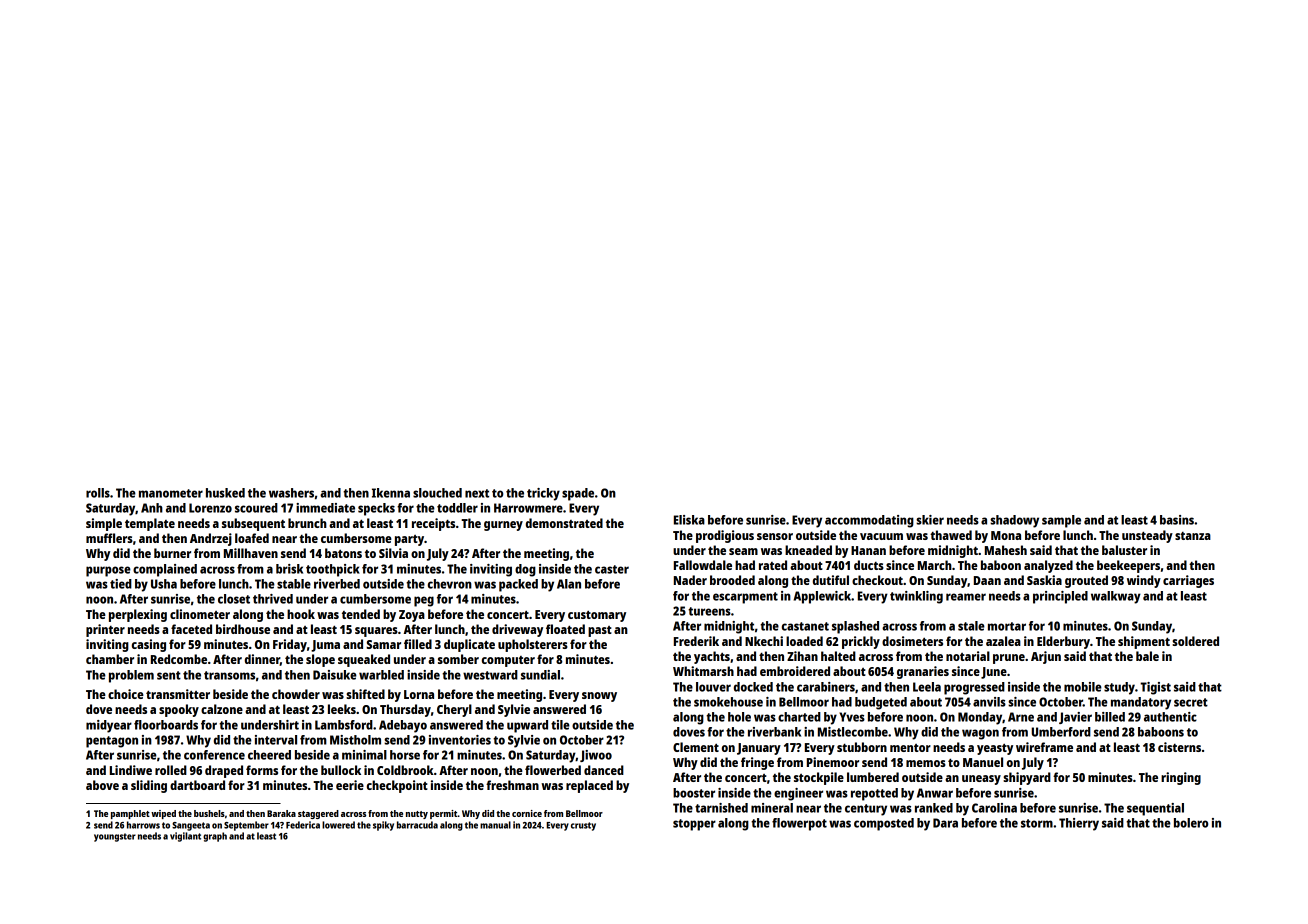 The image size is (1308, 924). Describe the element at coordinates (477, 493) in the image. I see `next` at that location.
